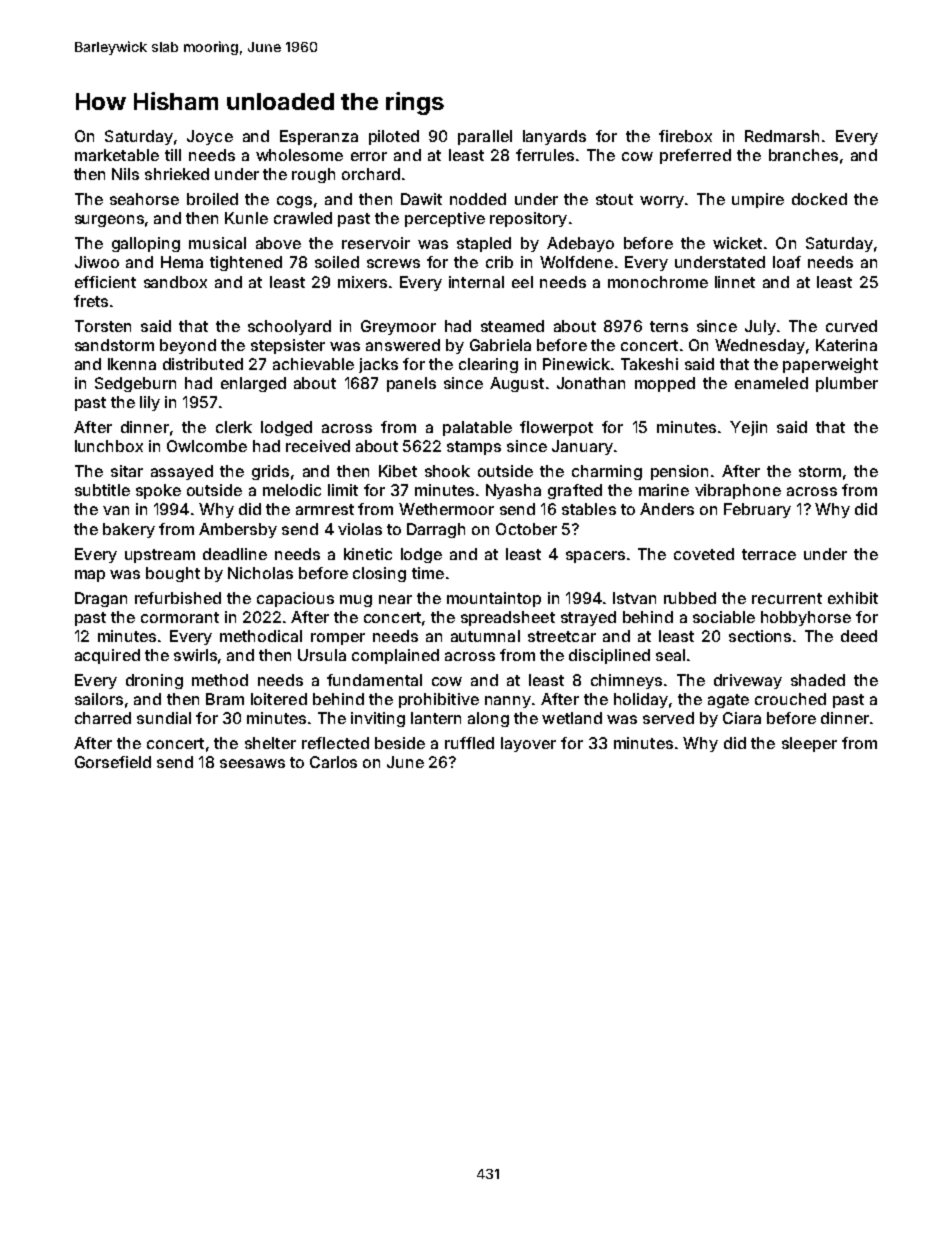 This document has width=952, height=1233. What do you see at coordinates (760, 346) in the document?
I see `Wednesday` at bounding box center [760, 346].
